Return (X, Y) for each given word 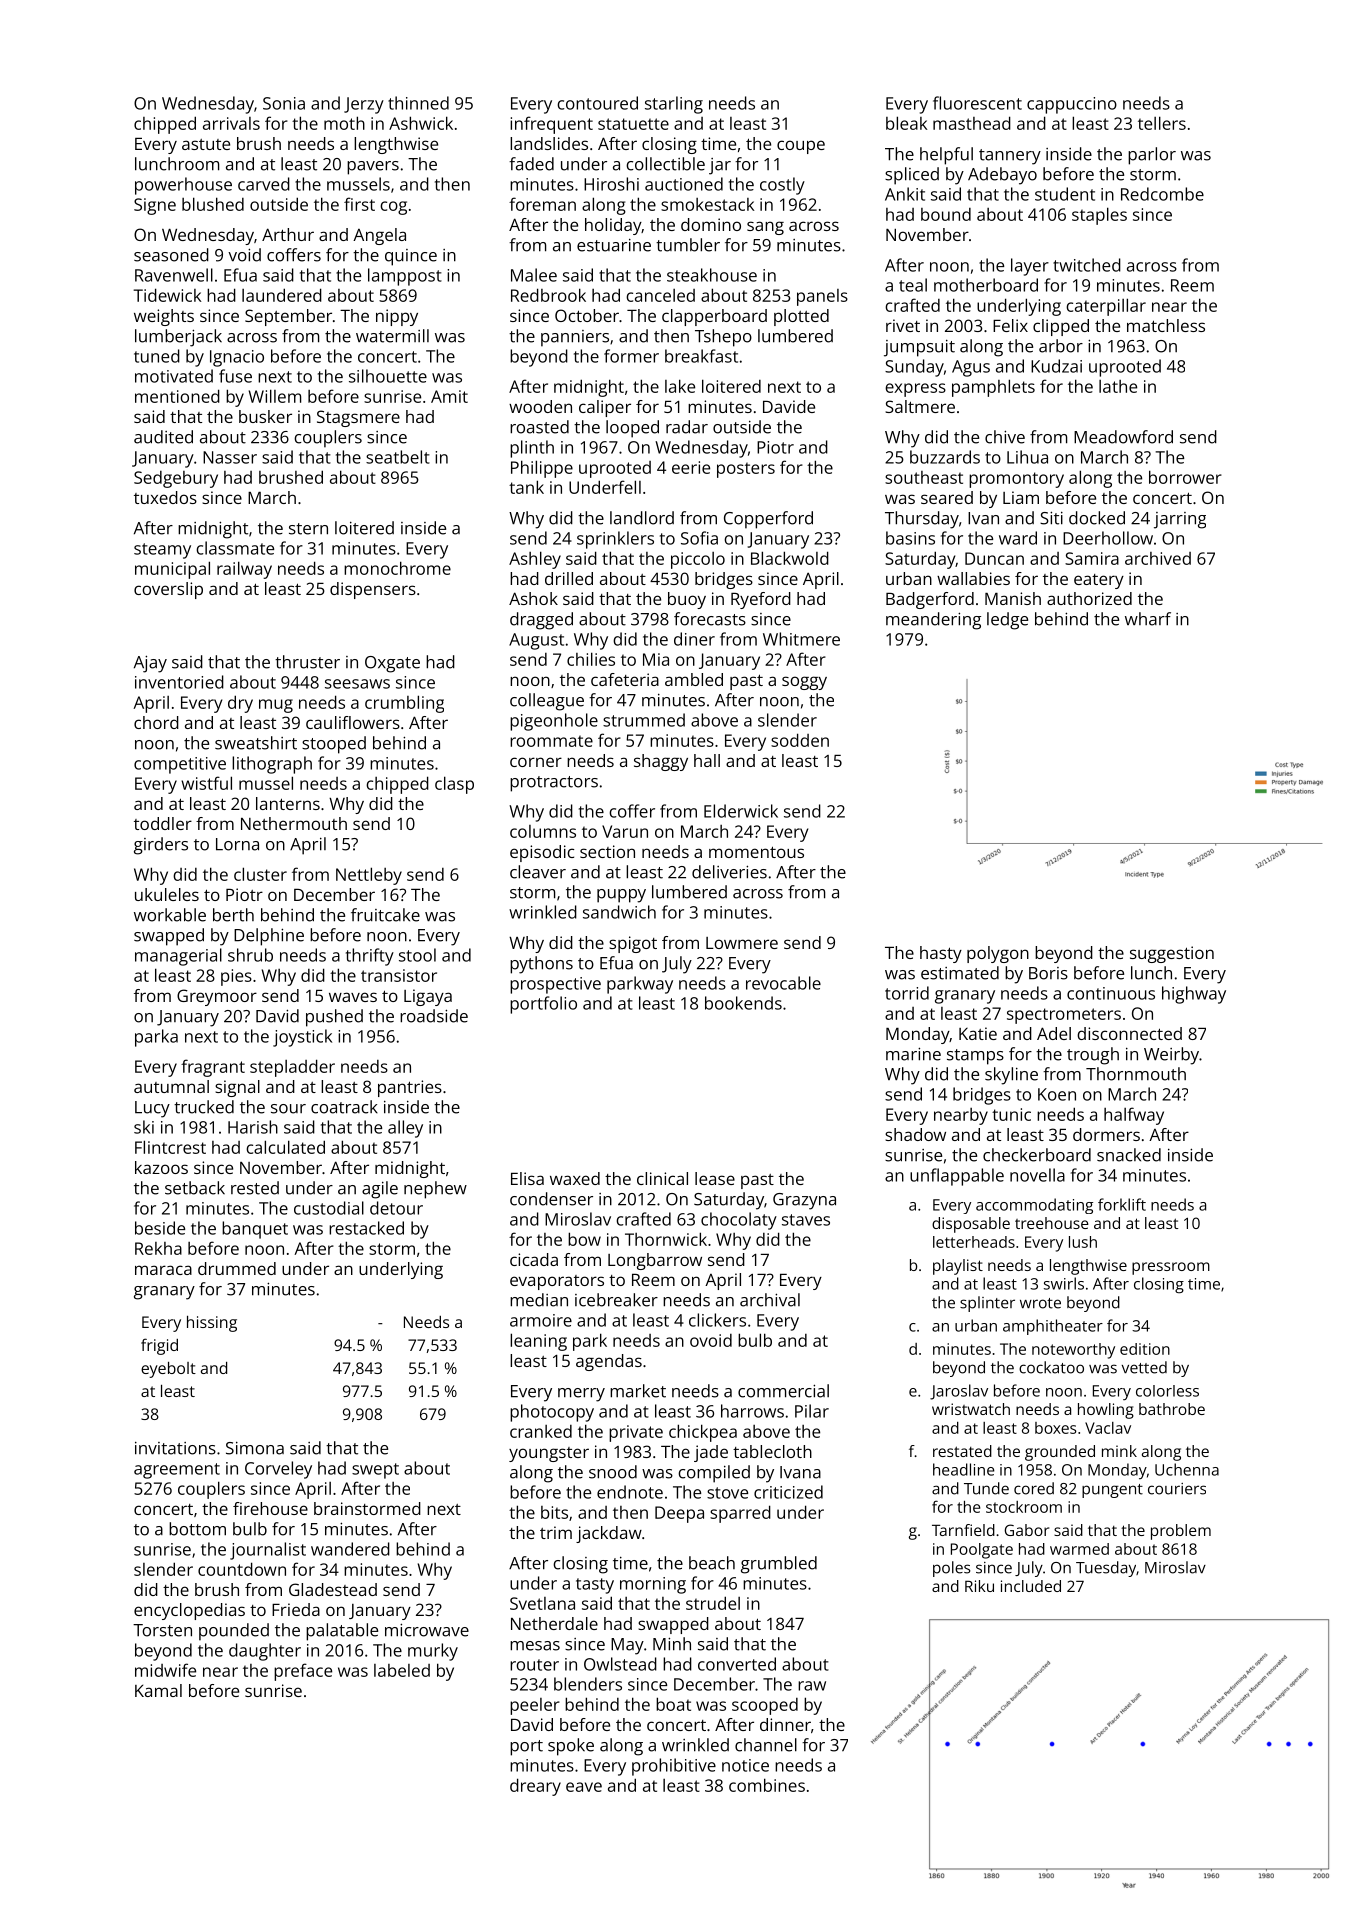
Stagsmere (358, 418)
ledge (1007, 621)
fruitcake (385, 915)
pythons (541, 965)
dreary (535, 1787)
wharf (1148, 619)
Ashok (533, 598)
